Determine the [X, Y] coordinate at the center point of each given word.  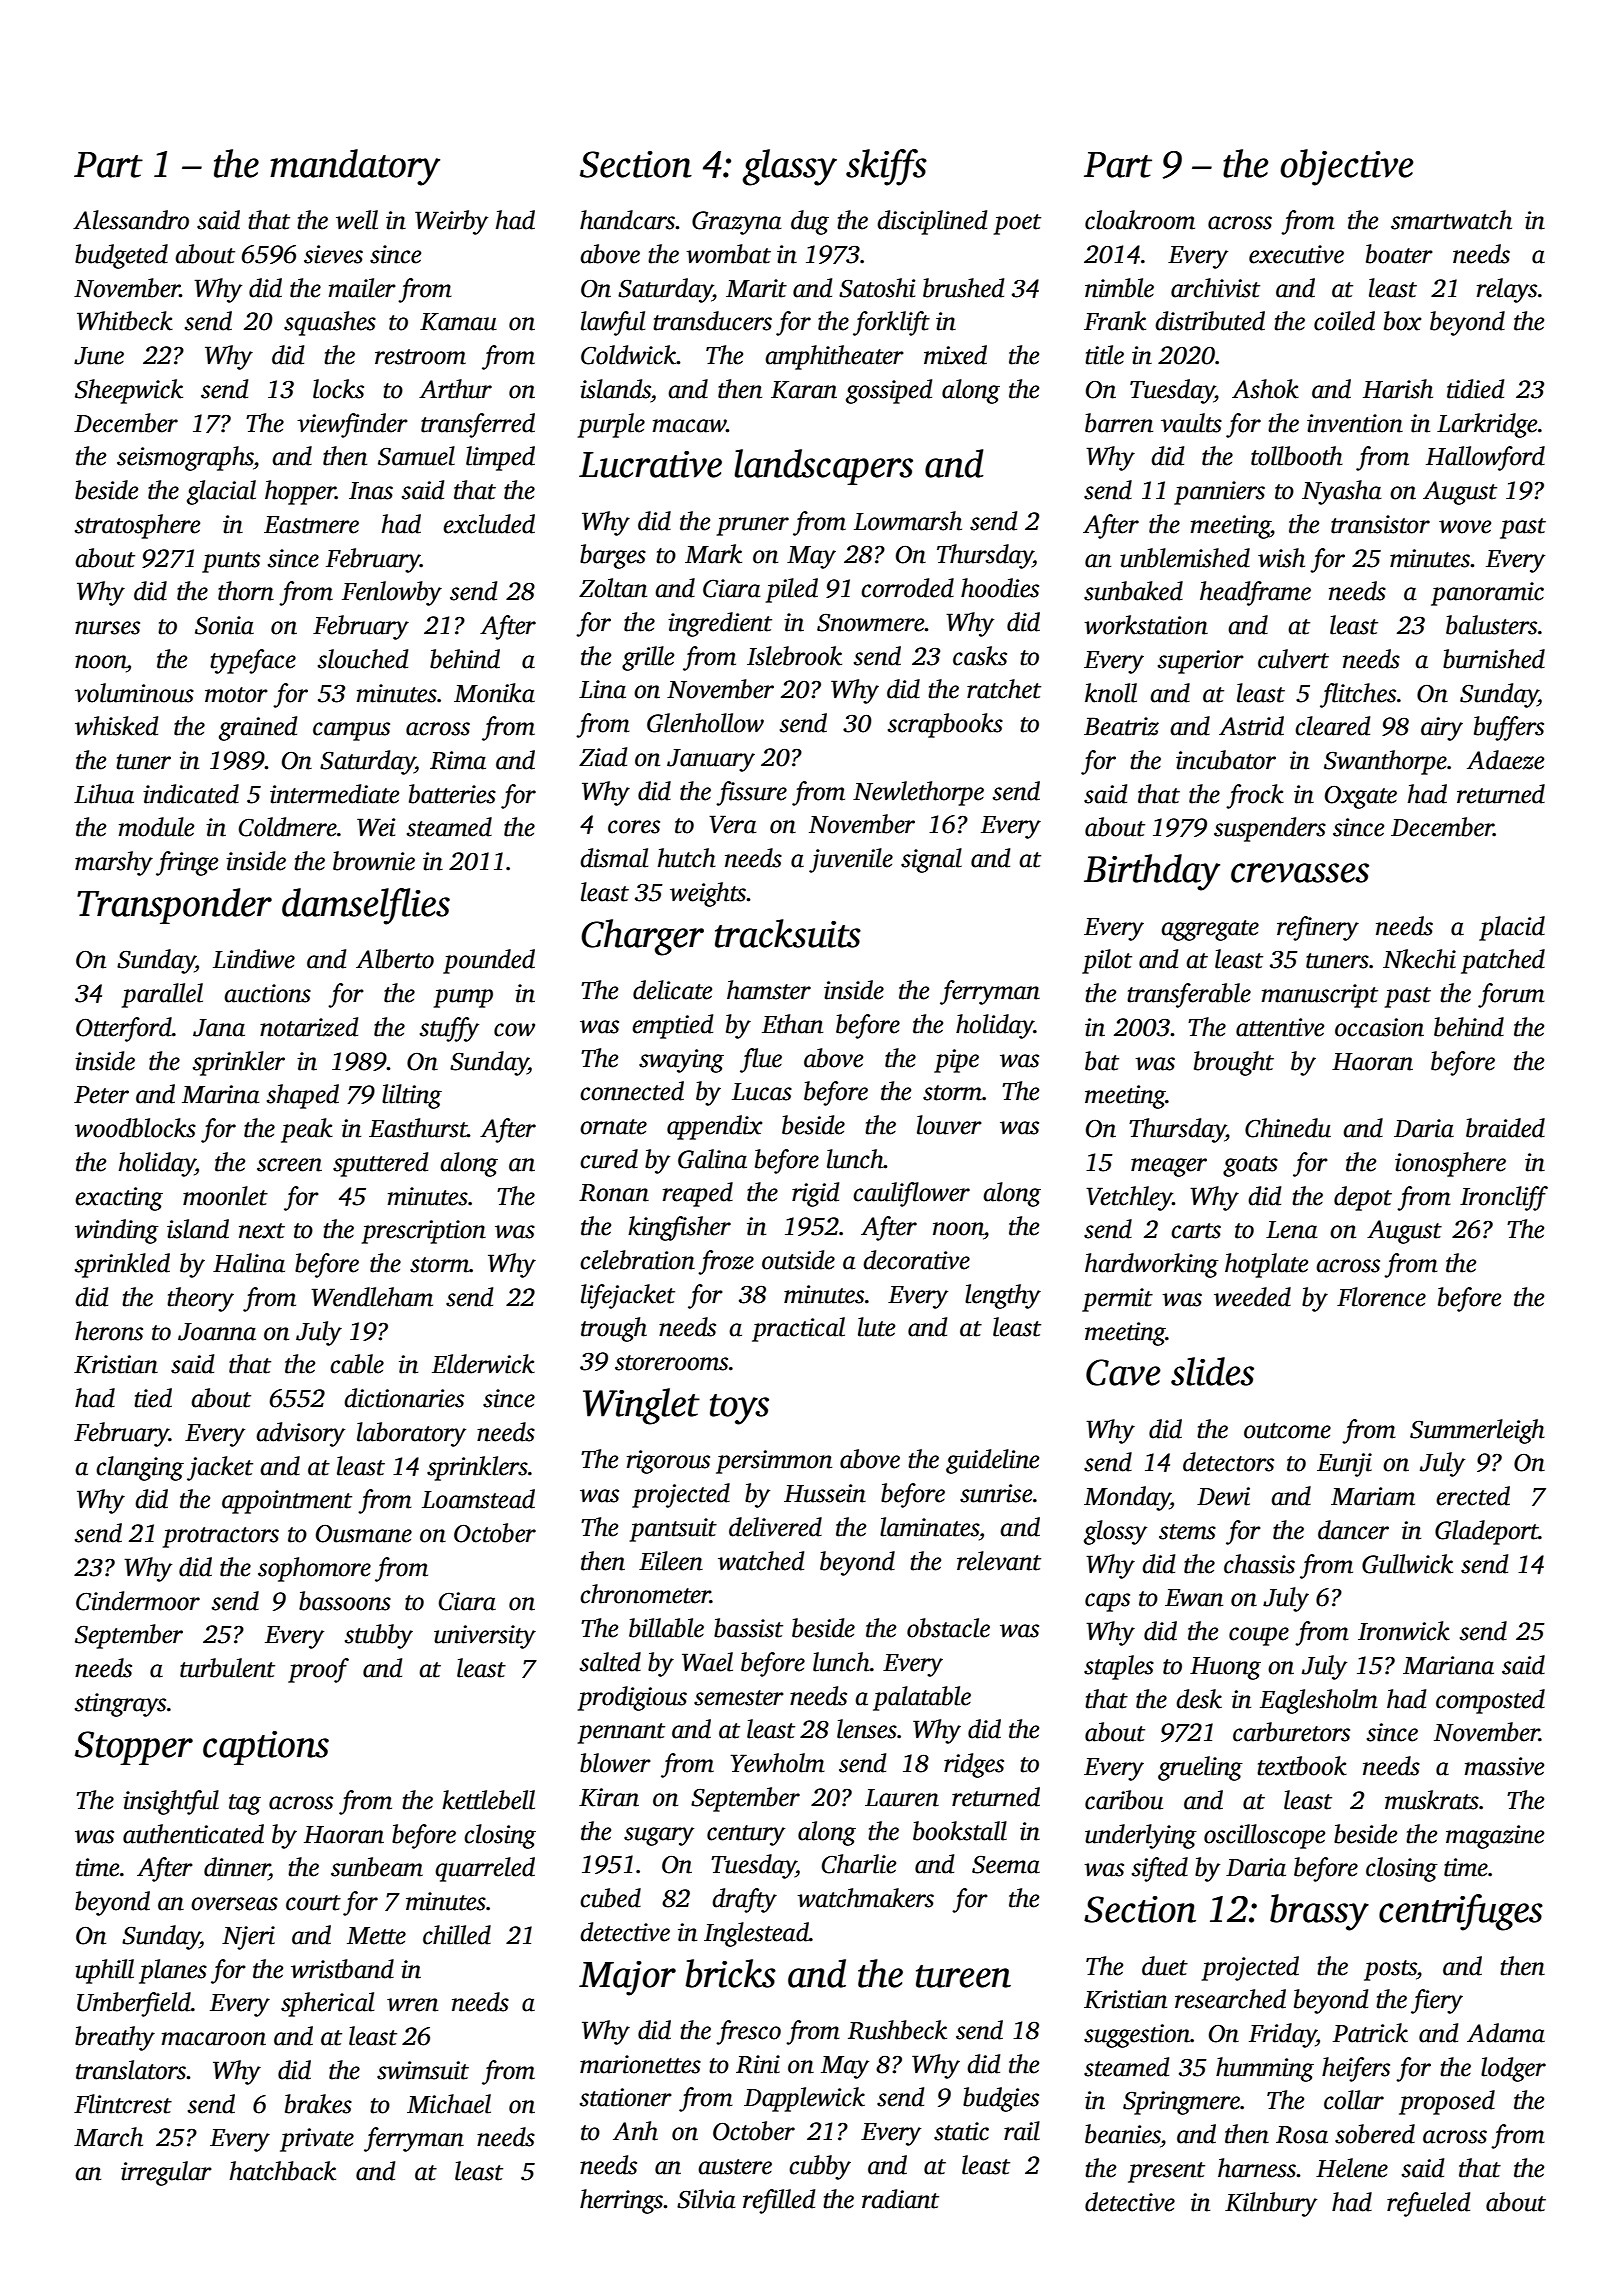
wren [412, 2005]
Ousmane [364, 1533]
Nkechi [1419, 959]
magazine [1495, 1837]
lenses [867, 1729]
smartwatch [1451, 220]
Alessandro [131, 220]
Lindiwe [254, 959]
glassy [790, 167]
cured [609, 1159]
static [961, 2131]
